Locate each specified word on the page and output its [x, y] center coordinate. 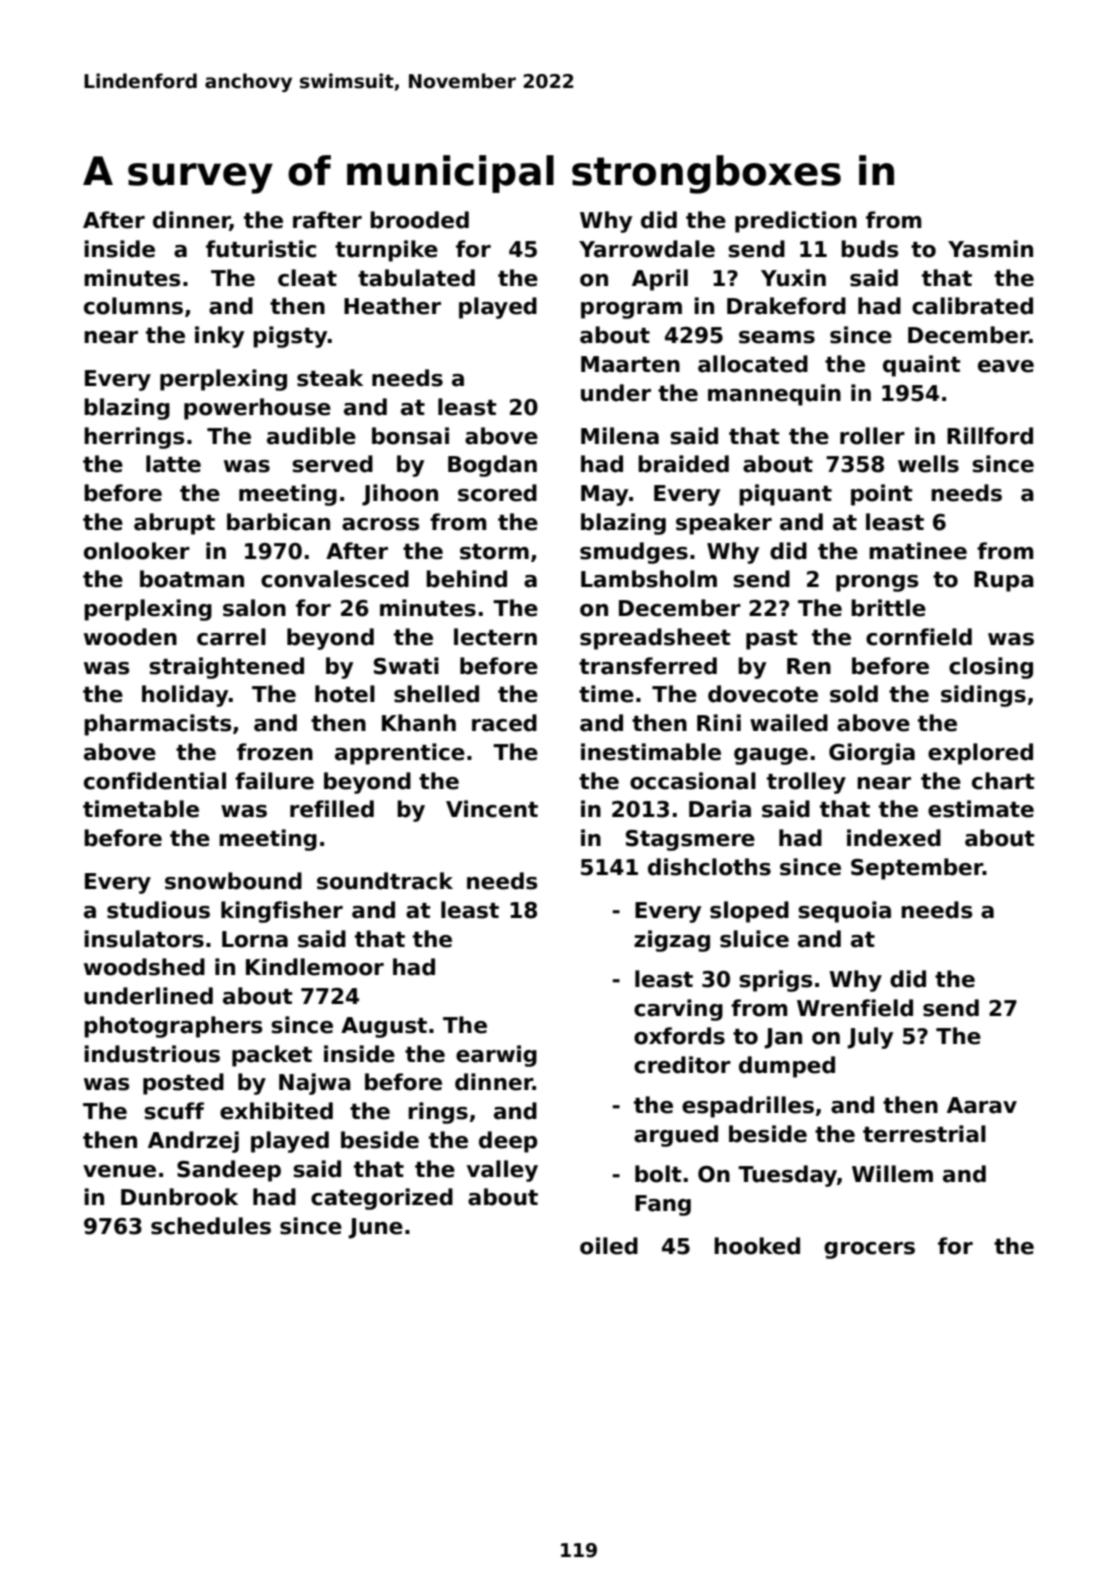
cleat [307, 278]
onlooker [137, 551]
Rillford [990, 436]
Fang [663, 1205]
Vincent [492, 809]
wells [928, 464]
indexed [894, 838]
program [631, 310]
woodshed [144, 967]
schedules [211, 1226]
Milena [620, 436]
